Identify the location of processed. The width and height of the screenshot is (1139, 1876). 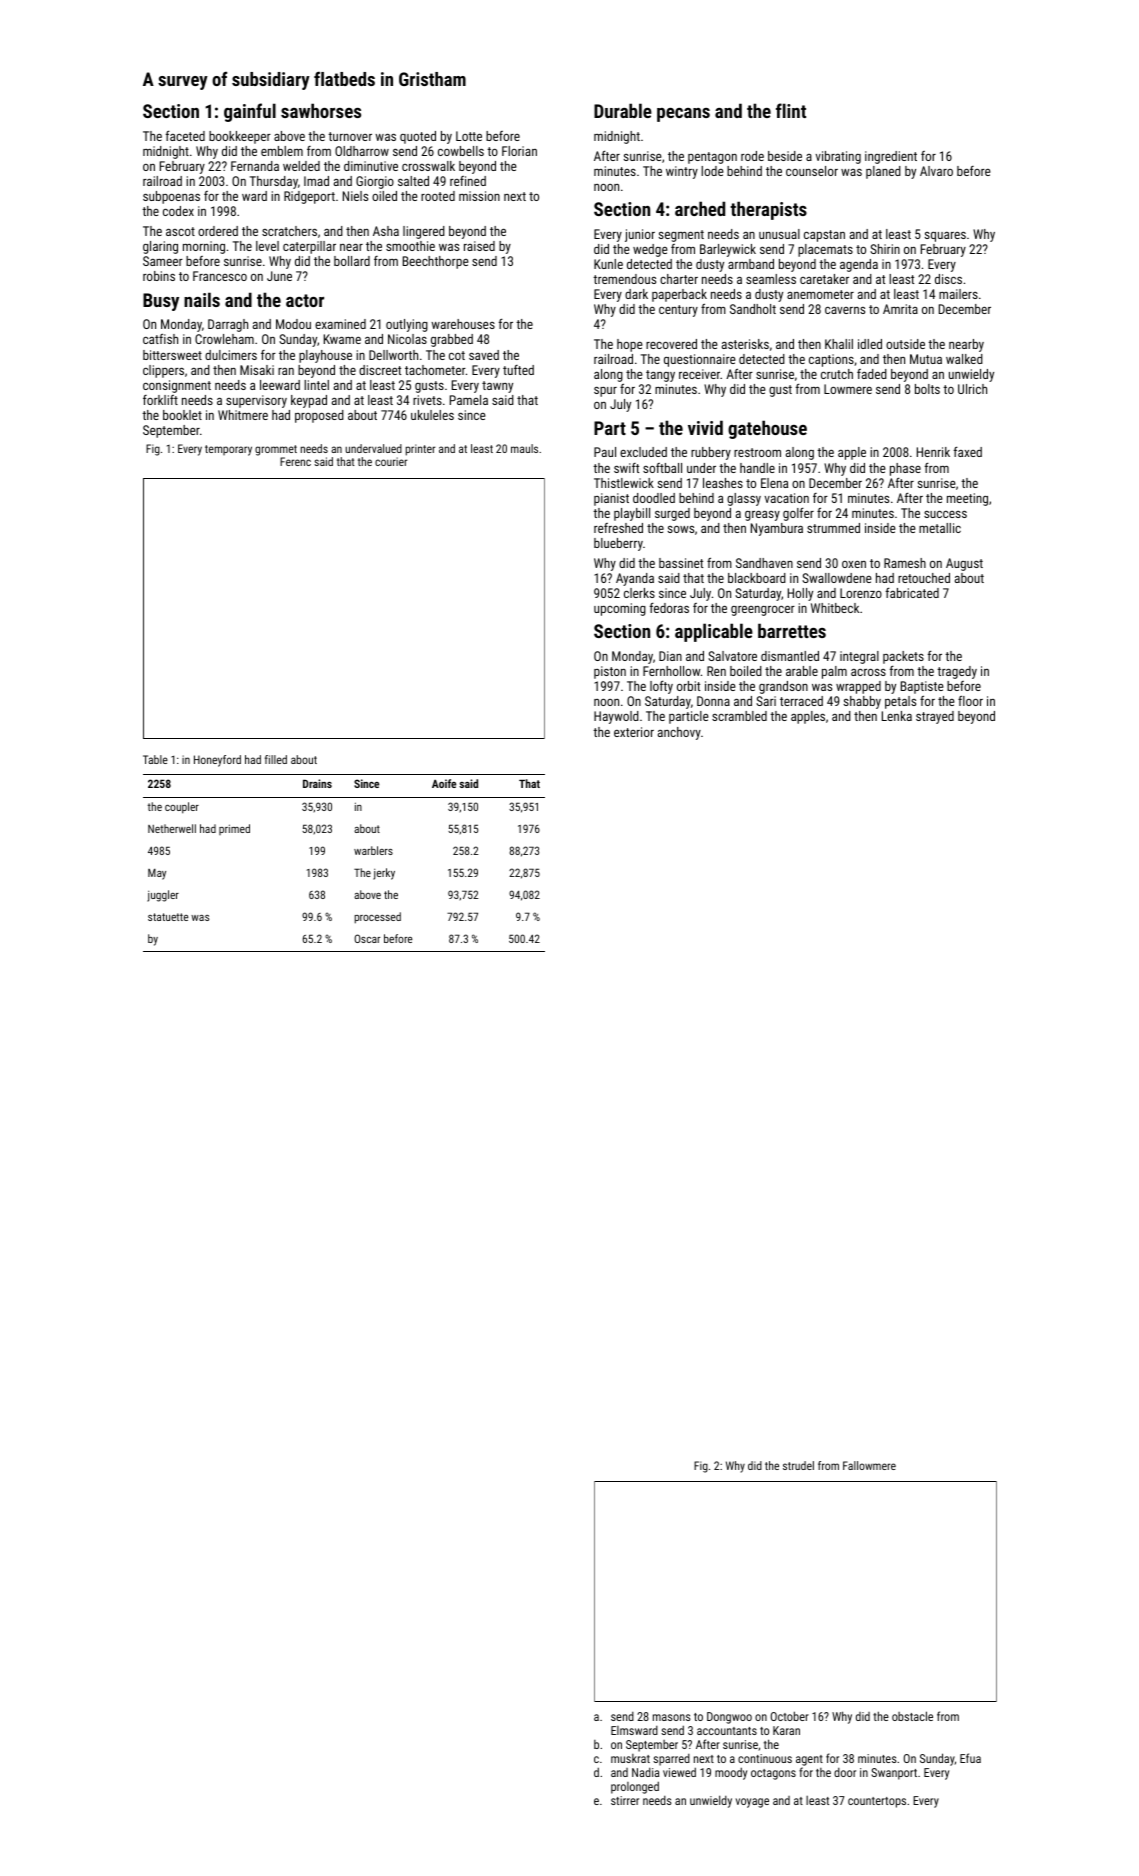
(377, 918).
